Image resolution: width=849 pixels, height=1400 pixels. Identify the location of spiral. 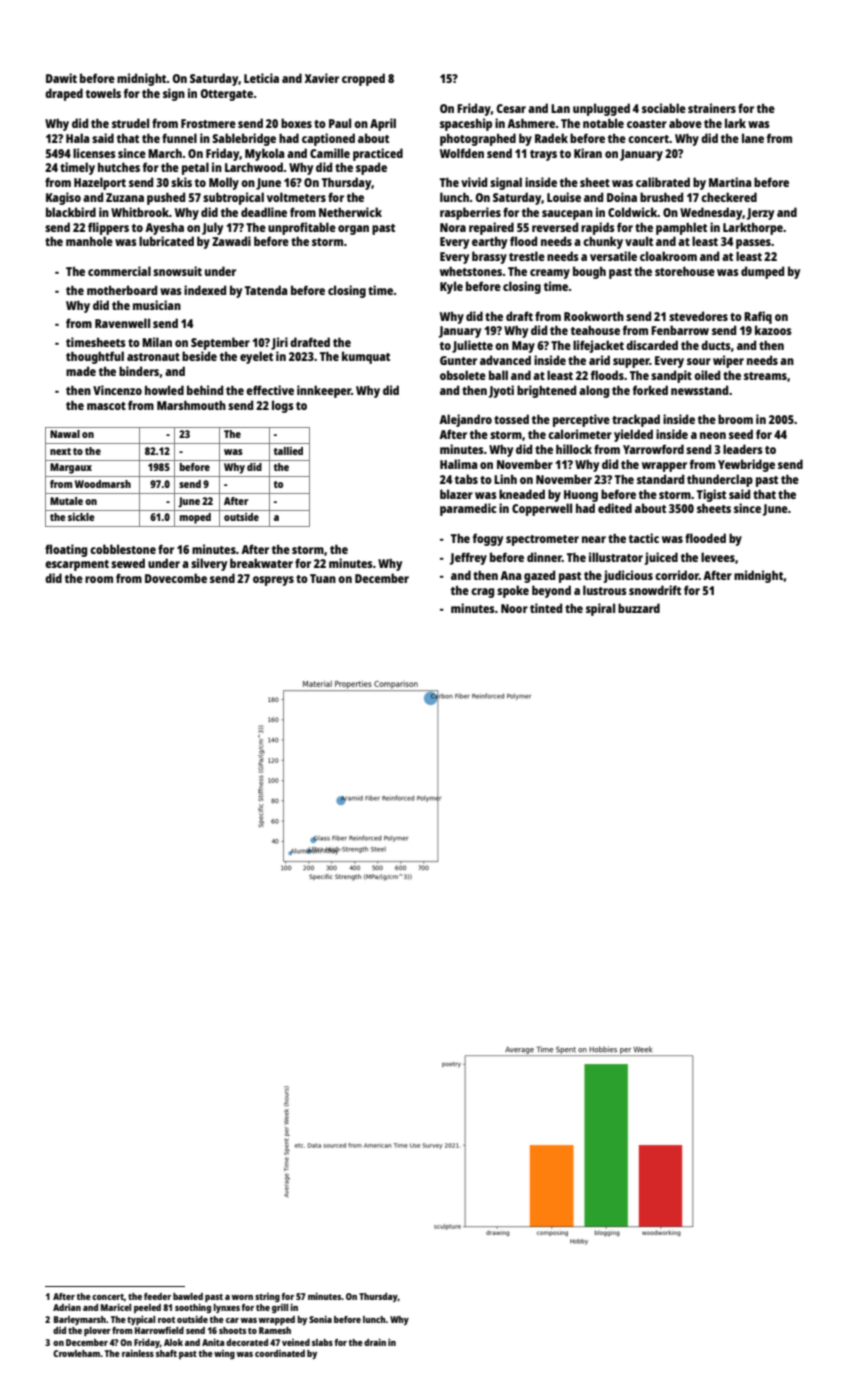
(600, 609).
